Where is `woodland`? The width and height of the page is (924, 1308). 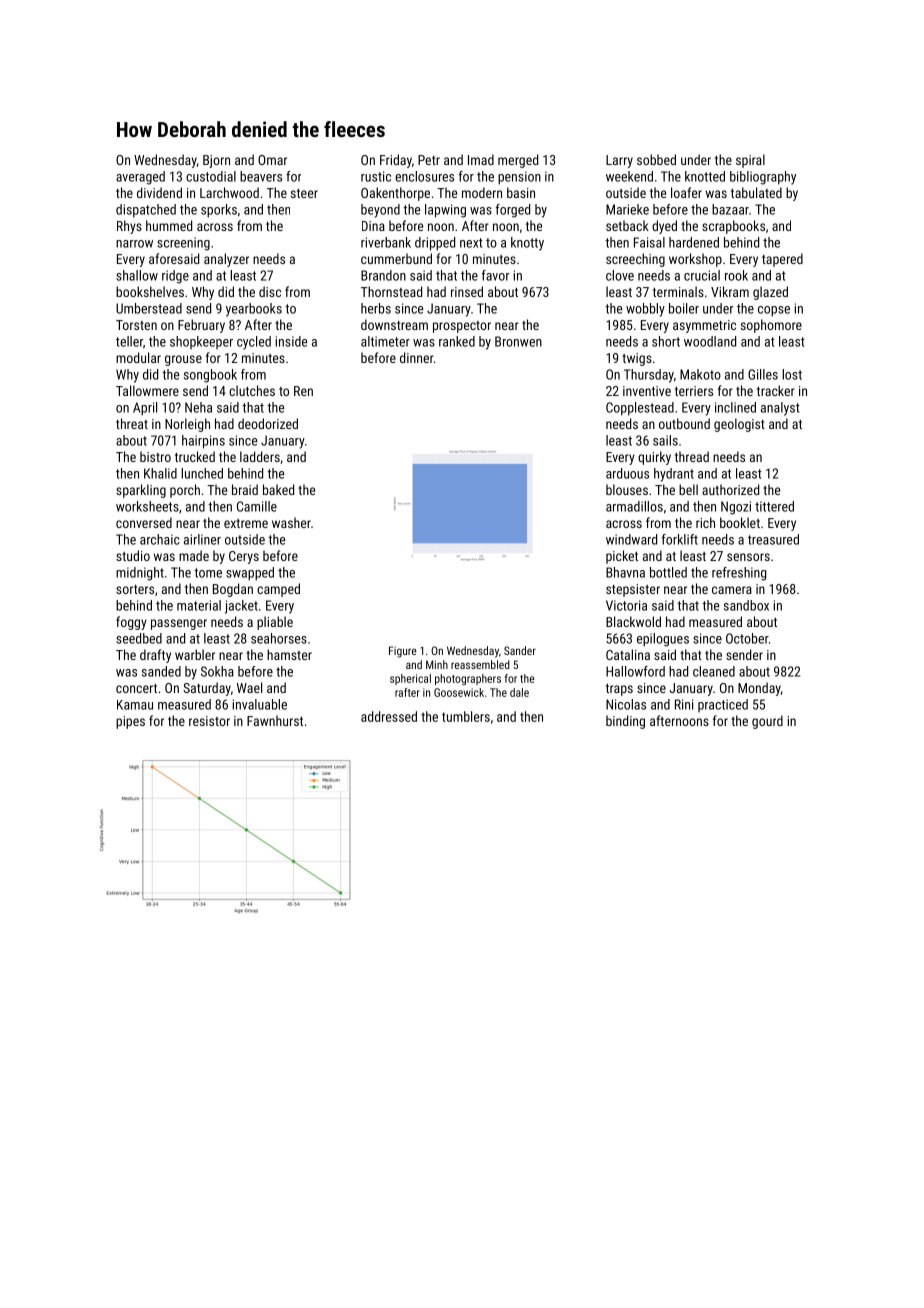
woodland is located at coordinates (710, 341).
